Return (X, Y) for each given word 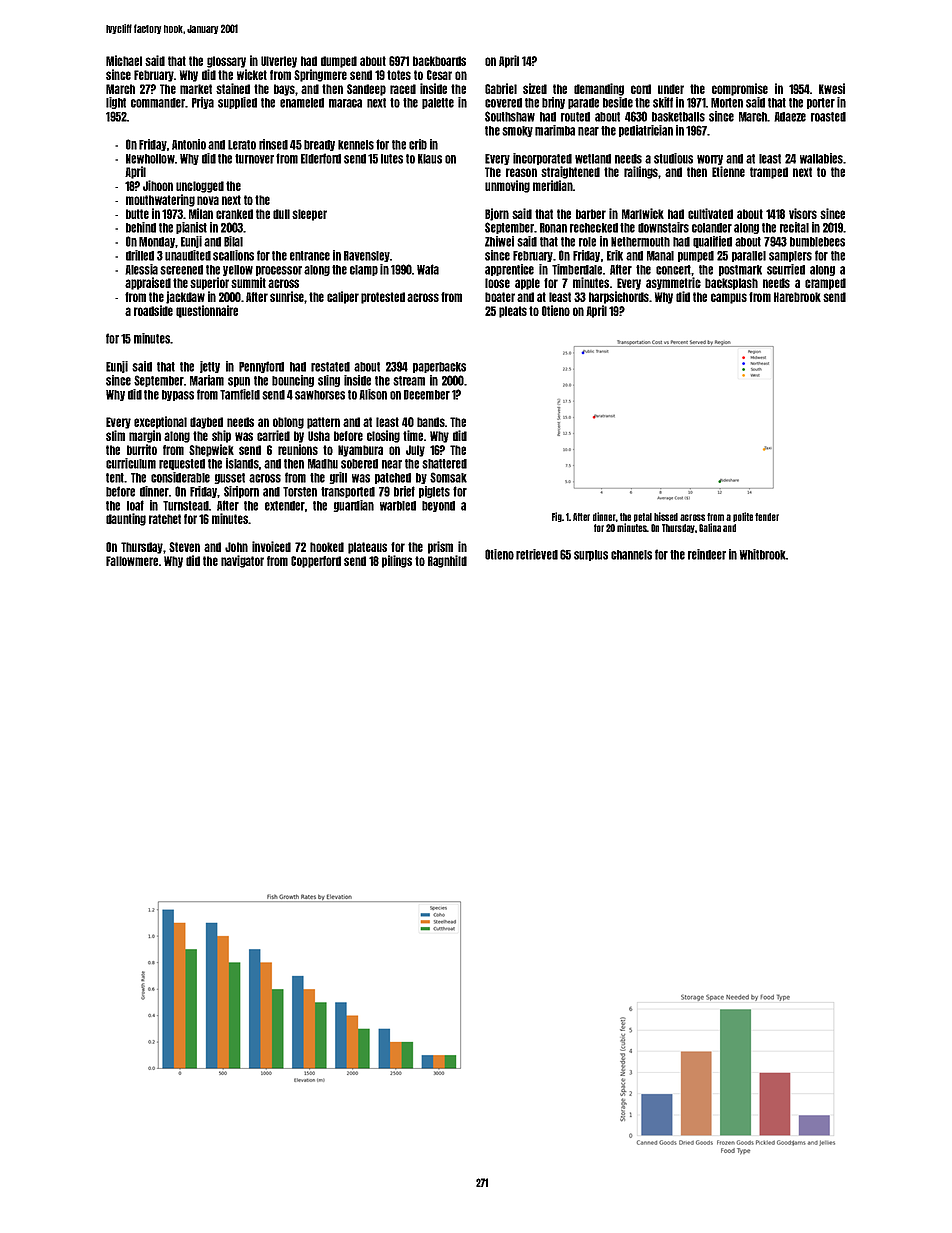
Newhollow (150, 159)
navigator (242, 561)
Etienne (728, 171)
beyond (438, 506)
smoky (517, 131)
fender (767, 517)
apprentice (509, 270)
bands (431, 422)
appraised (148, 283)
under (671, 89)
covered (503, 103)
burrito (142, 449)
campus (729, 298)
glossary (226, 62)
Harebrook (797, 297)
